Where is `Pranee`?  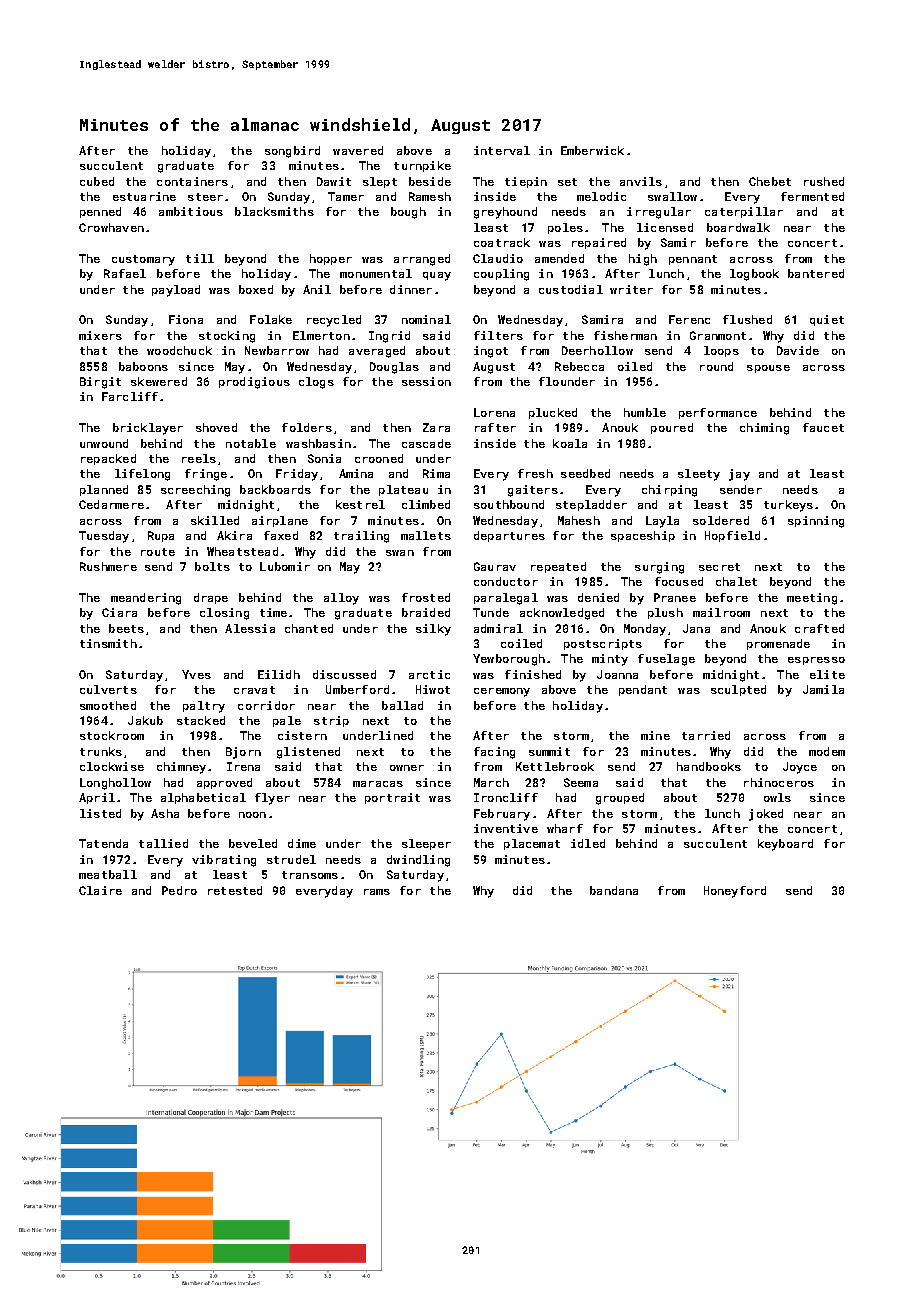 Pranee is located at coordinates (675, 597).
